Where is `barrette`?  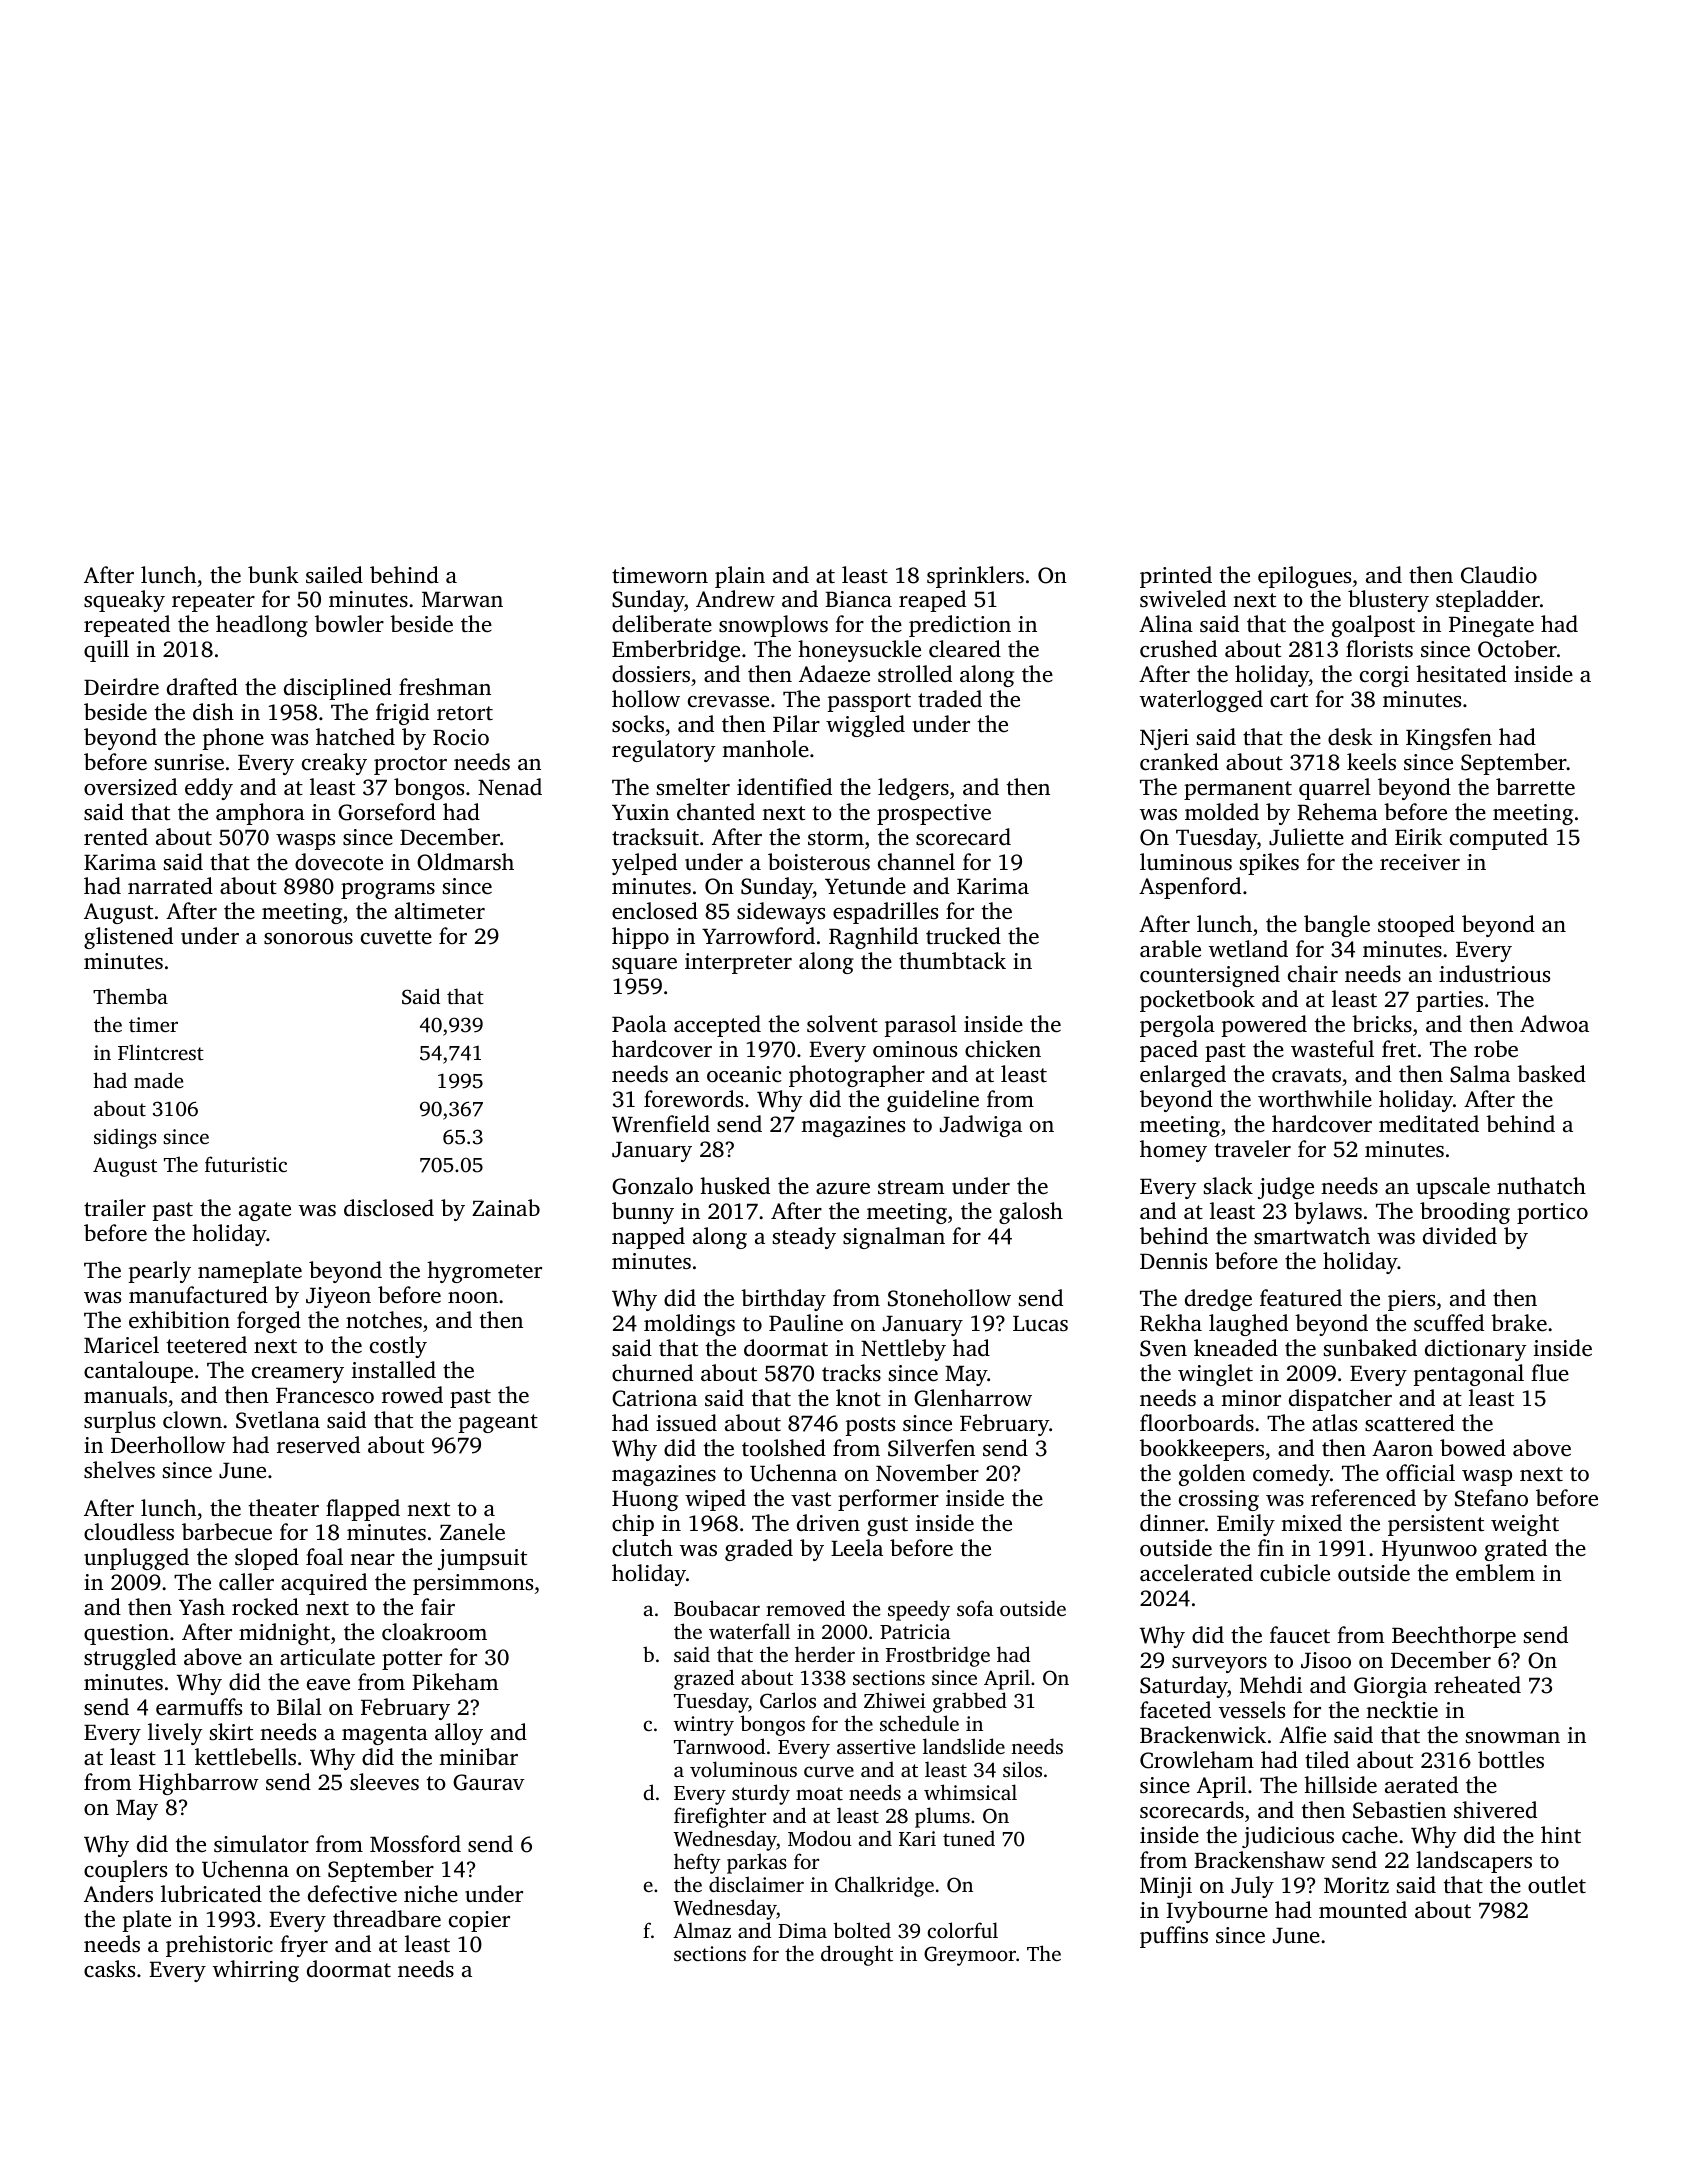 barrette is located at coordinates (1535, 787).
